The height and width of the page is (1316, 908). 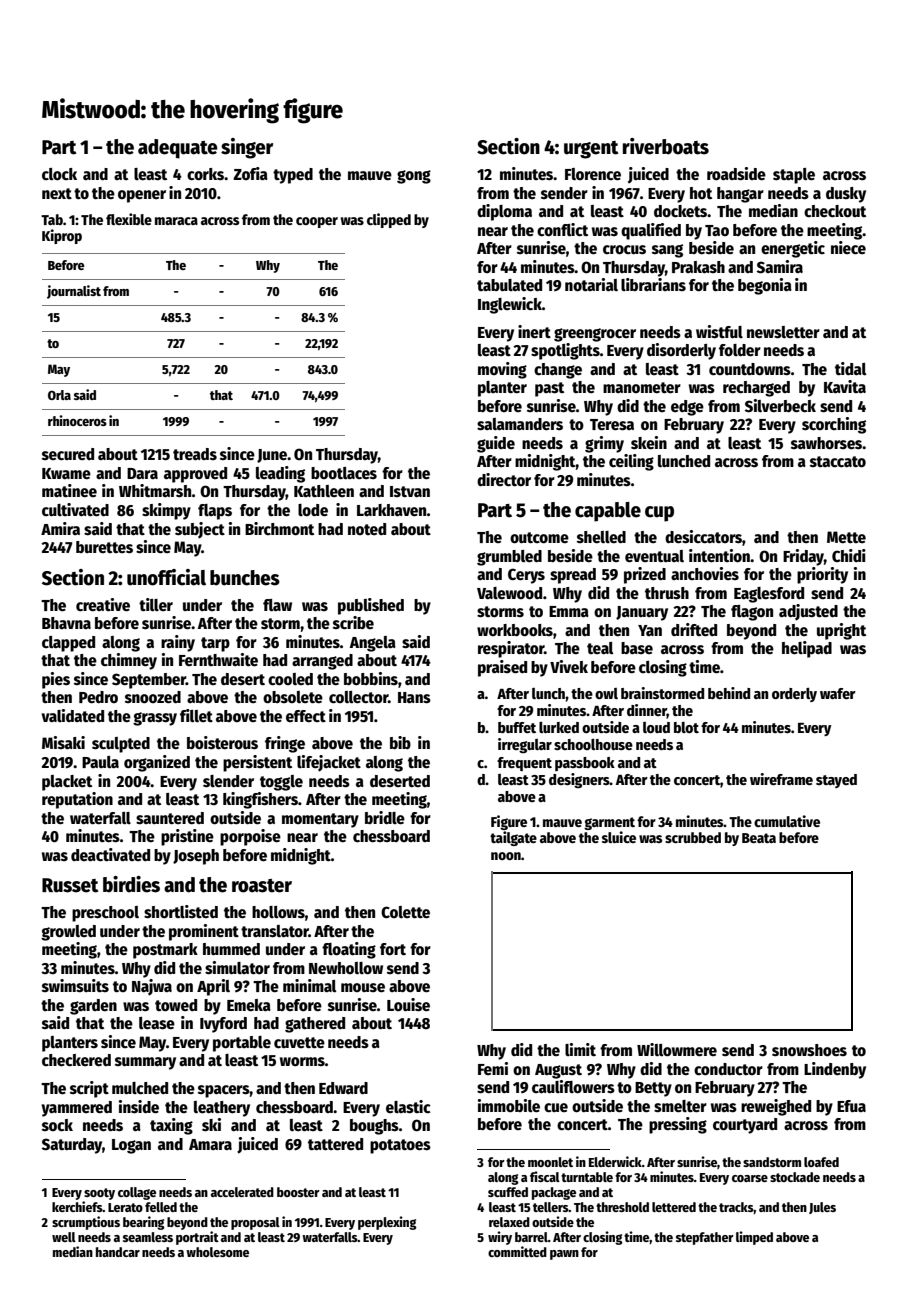 I want to click on flaps, so click(x=215, y=512).
